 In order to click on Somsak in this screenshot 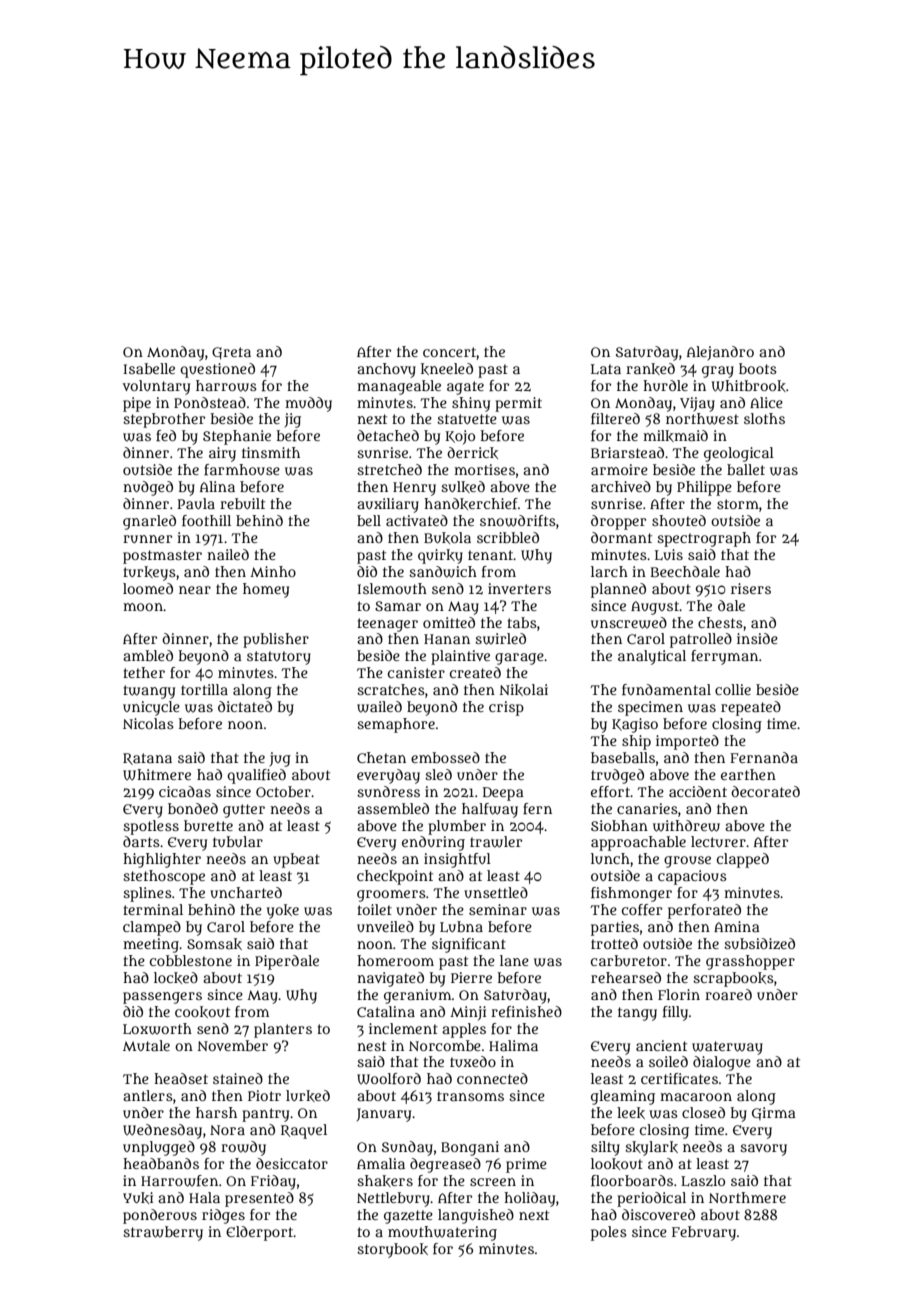, I will do `click(214, 944)`.
